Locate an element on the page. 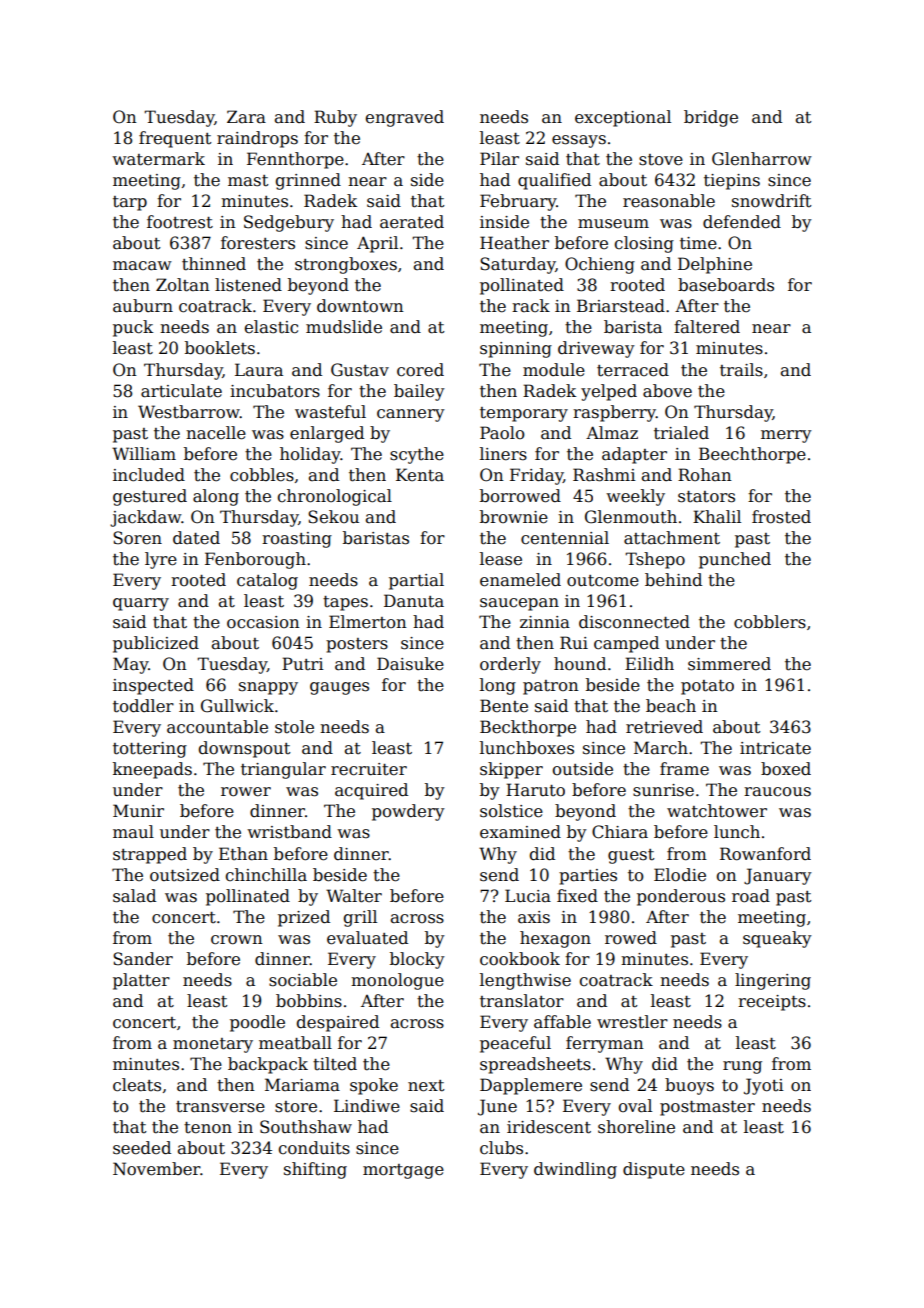  dispute is located at coordinates (654, 1170).
